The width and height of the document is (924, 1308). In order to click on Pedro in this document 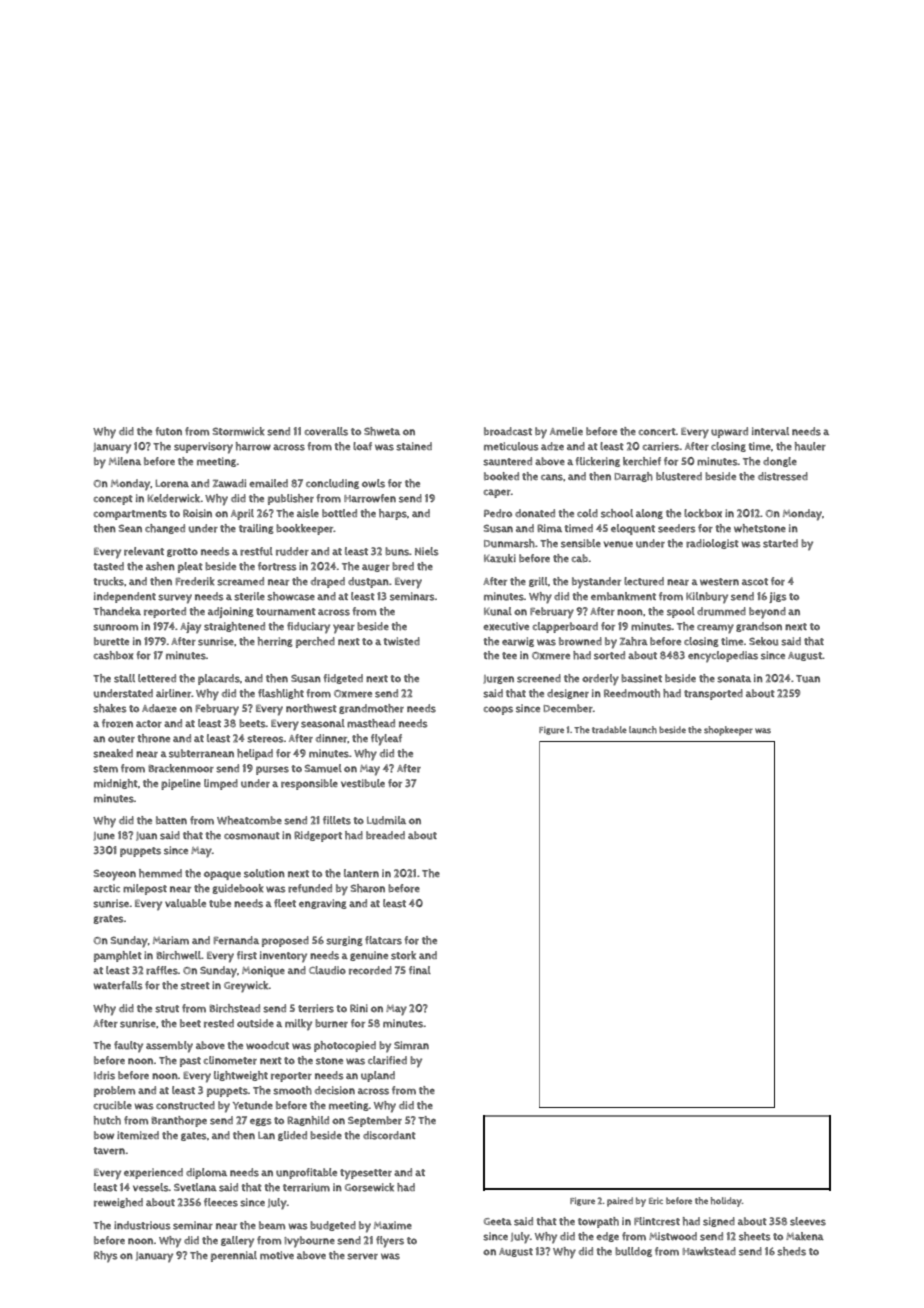, I will do `click(498, 513)`.
